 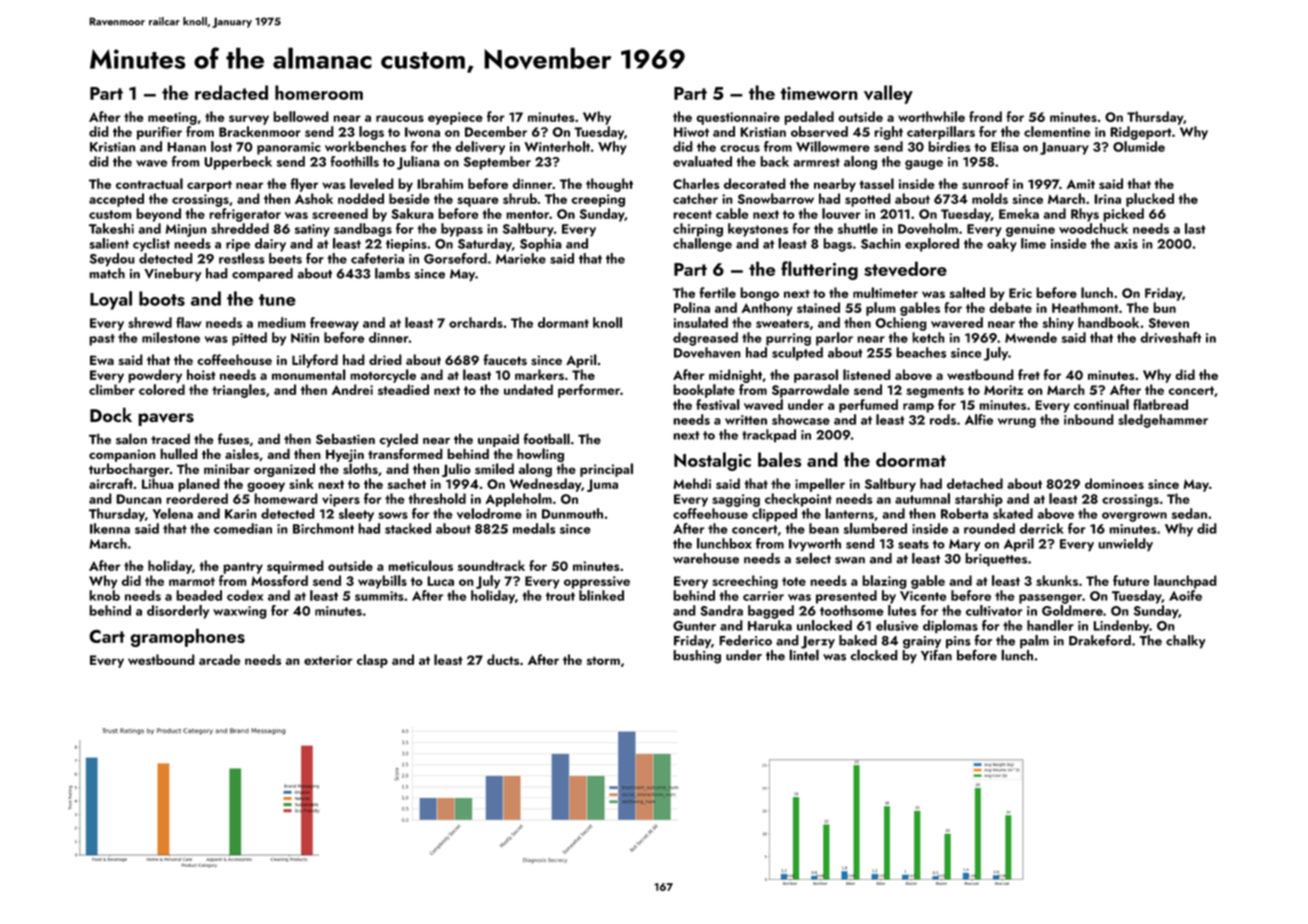 What do you see at coordinates (340, 213) in the image?
I see `screened` at bounding box center [340, 213].
